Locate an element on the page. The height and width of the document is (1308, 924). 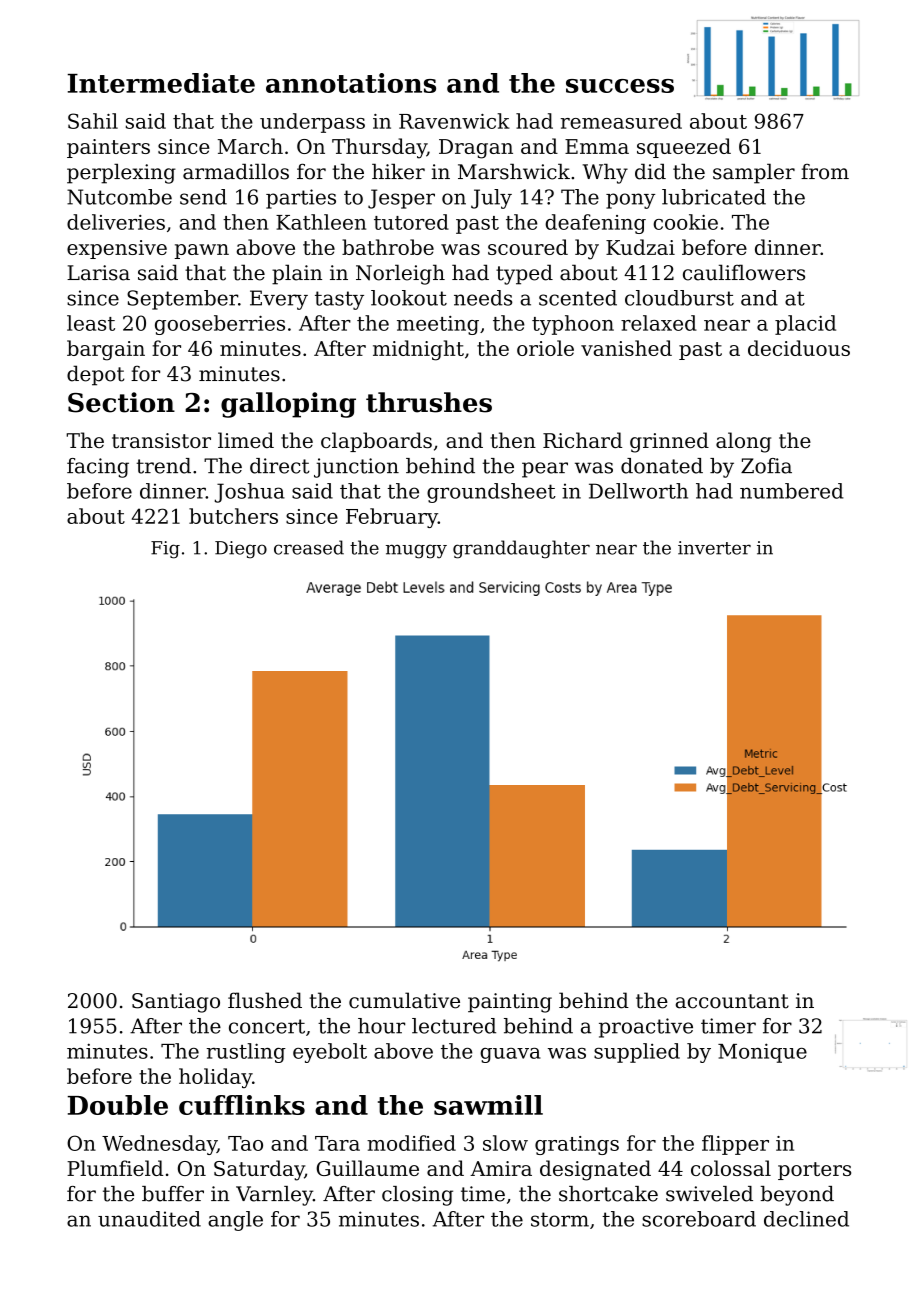
success is located at coordinates (620, 86).
